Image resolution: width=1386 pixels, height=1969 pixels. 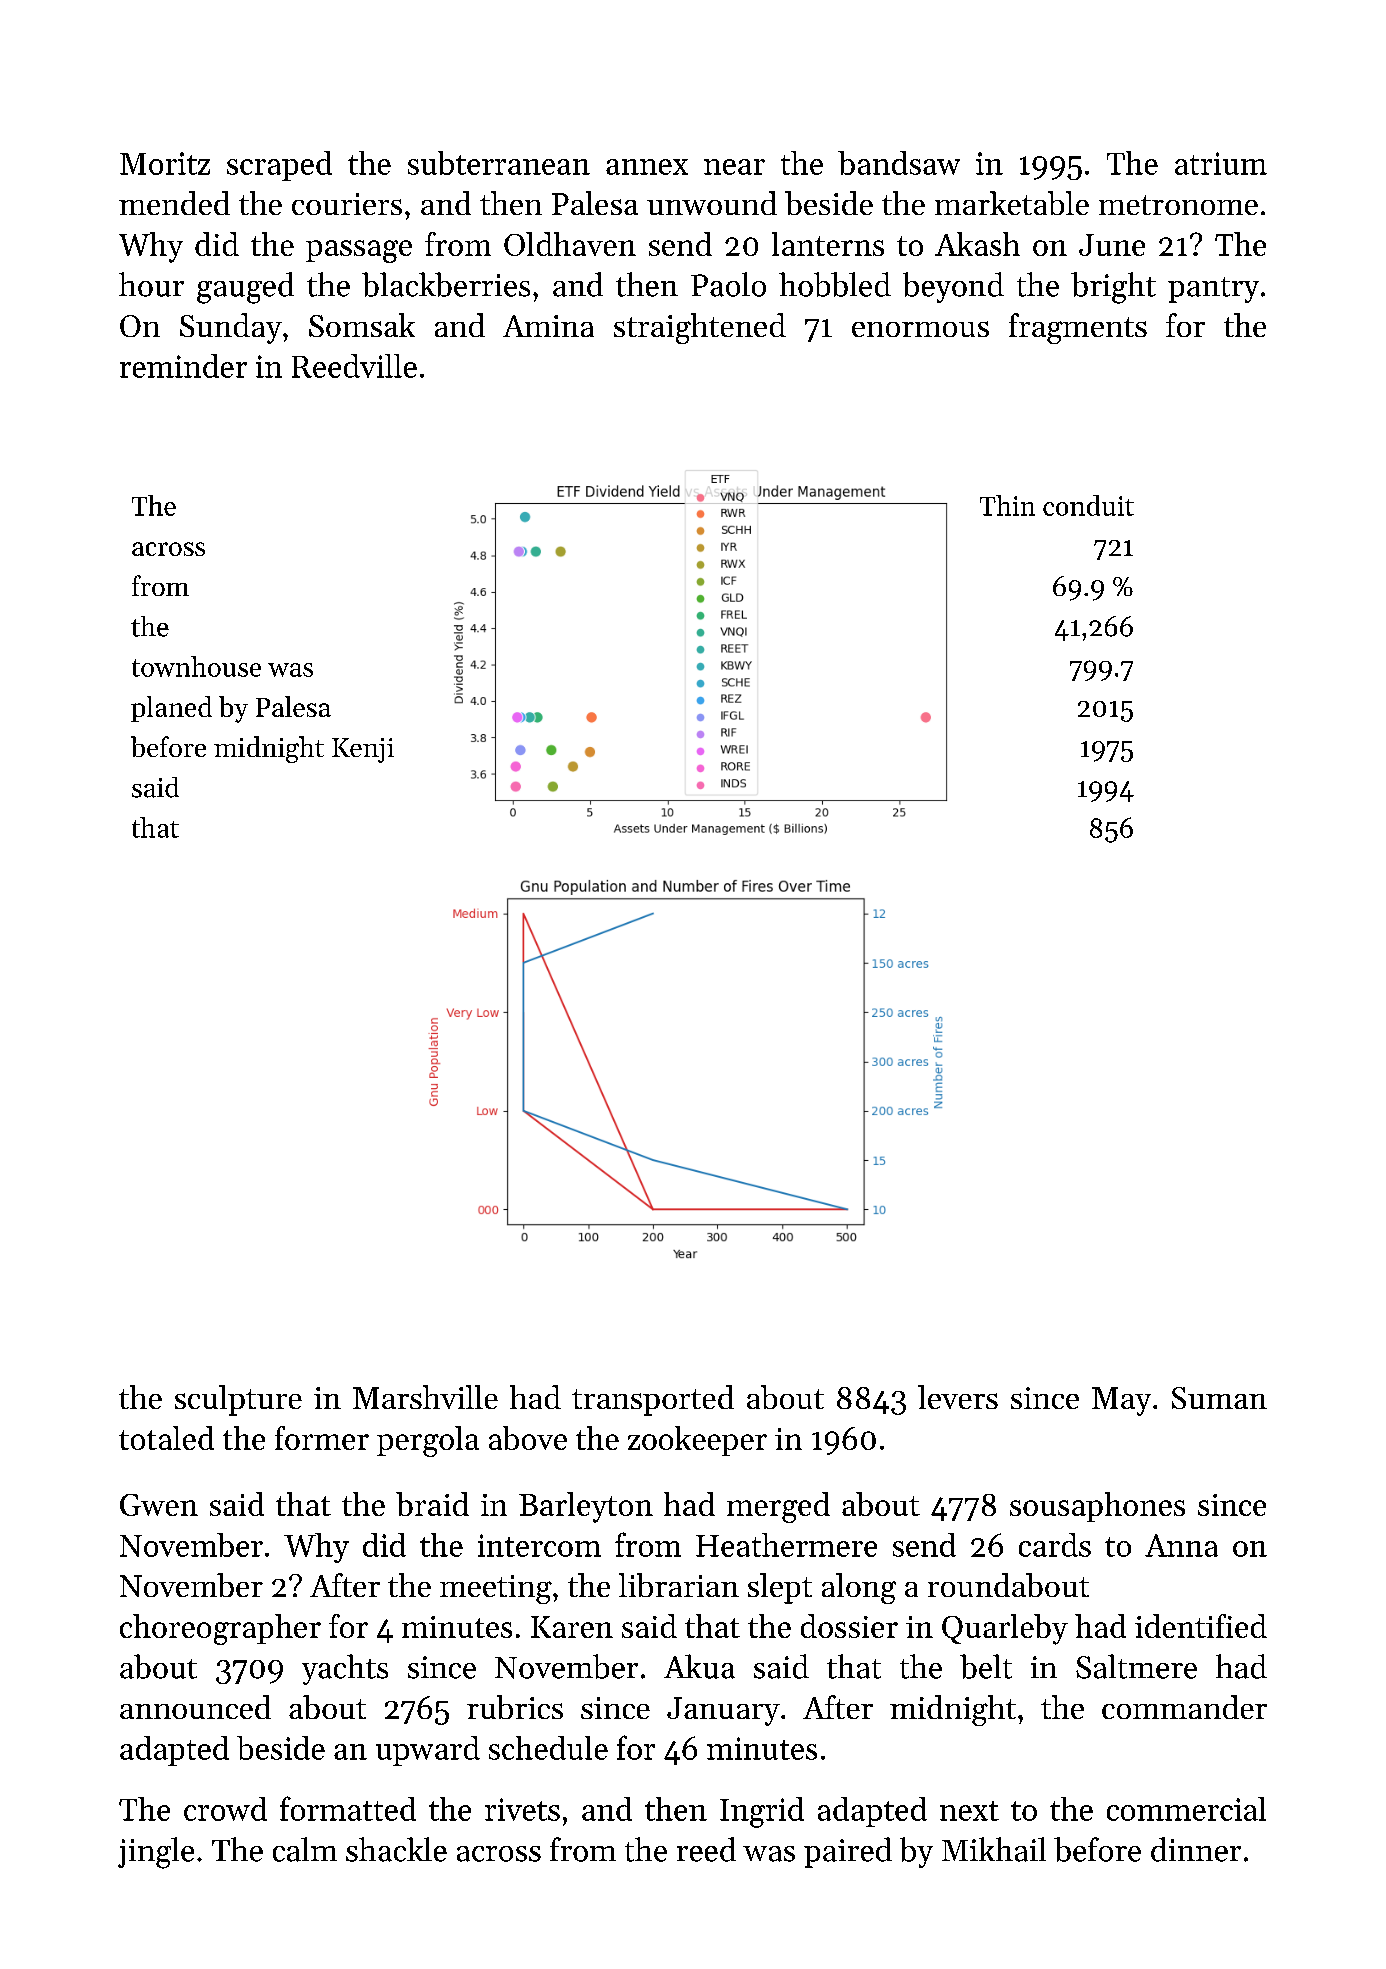 I want to click on atrium, so click(x=1221, y=163).
